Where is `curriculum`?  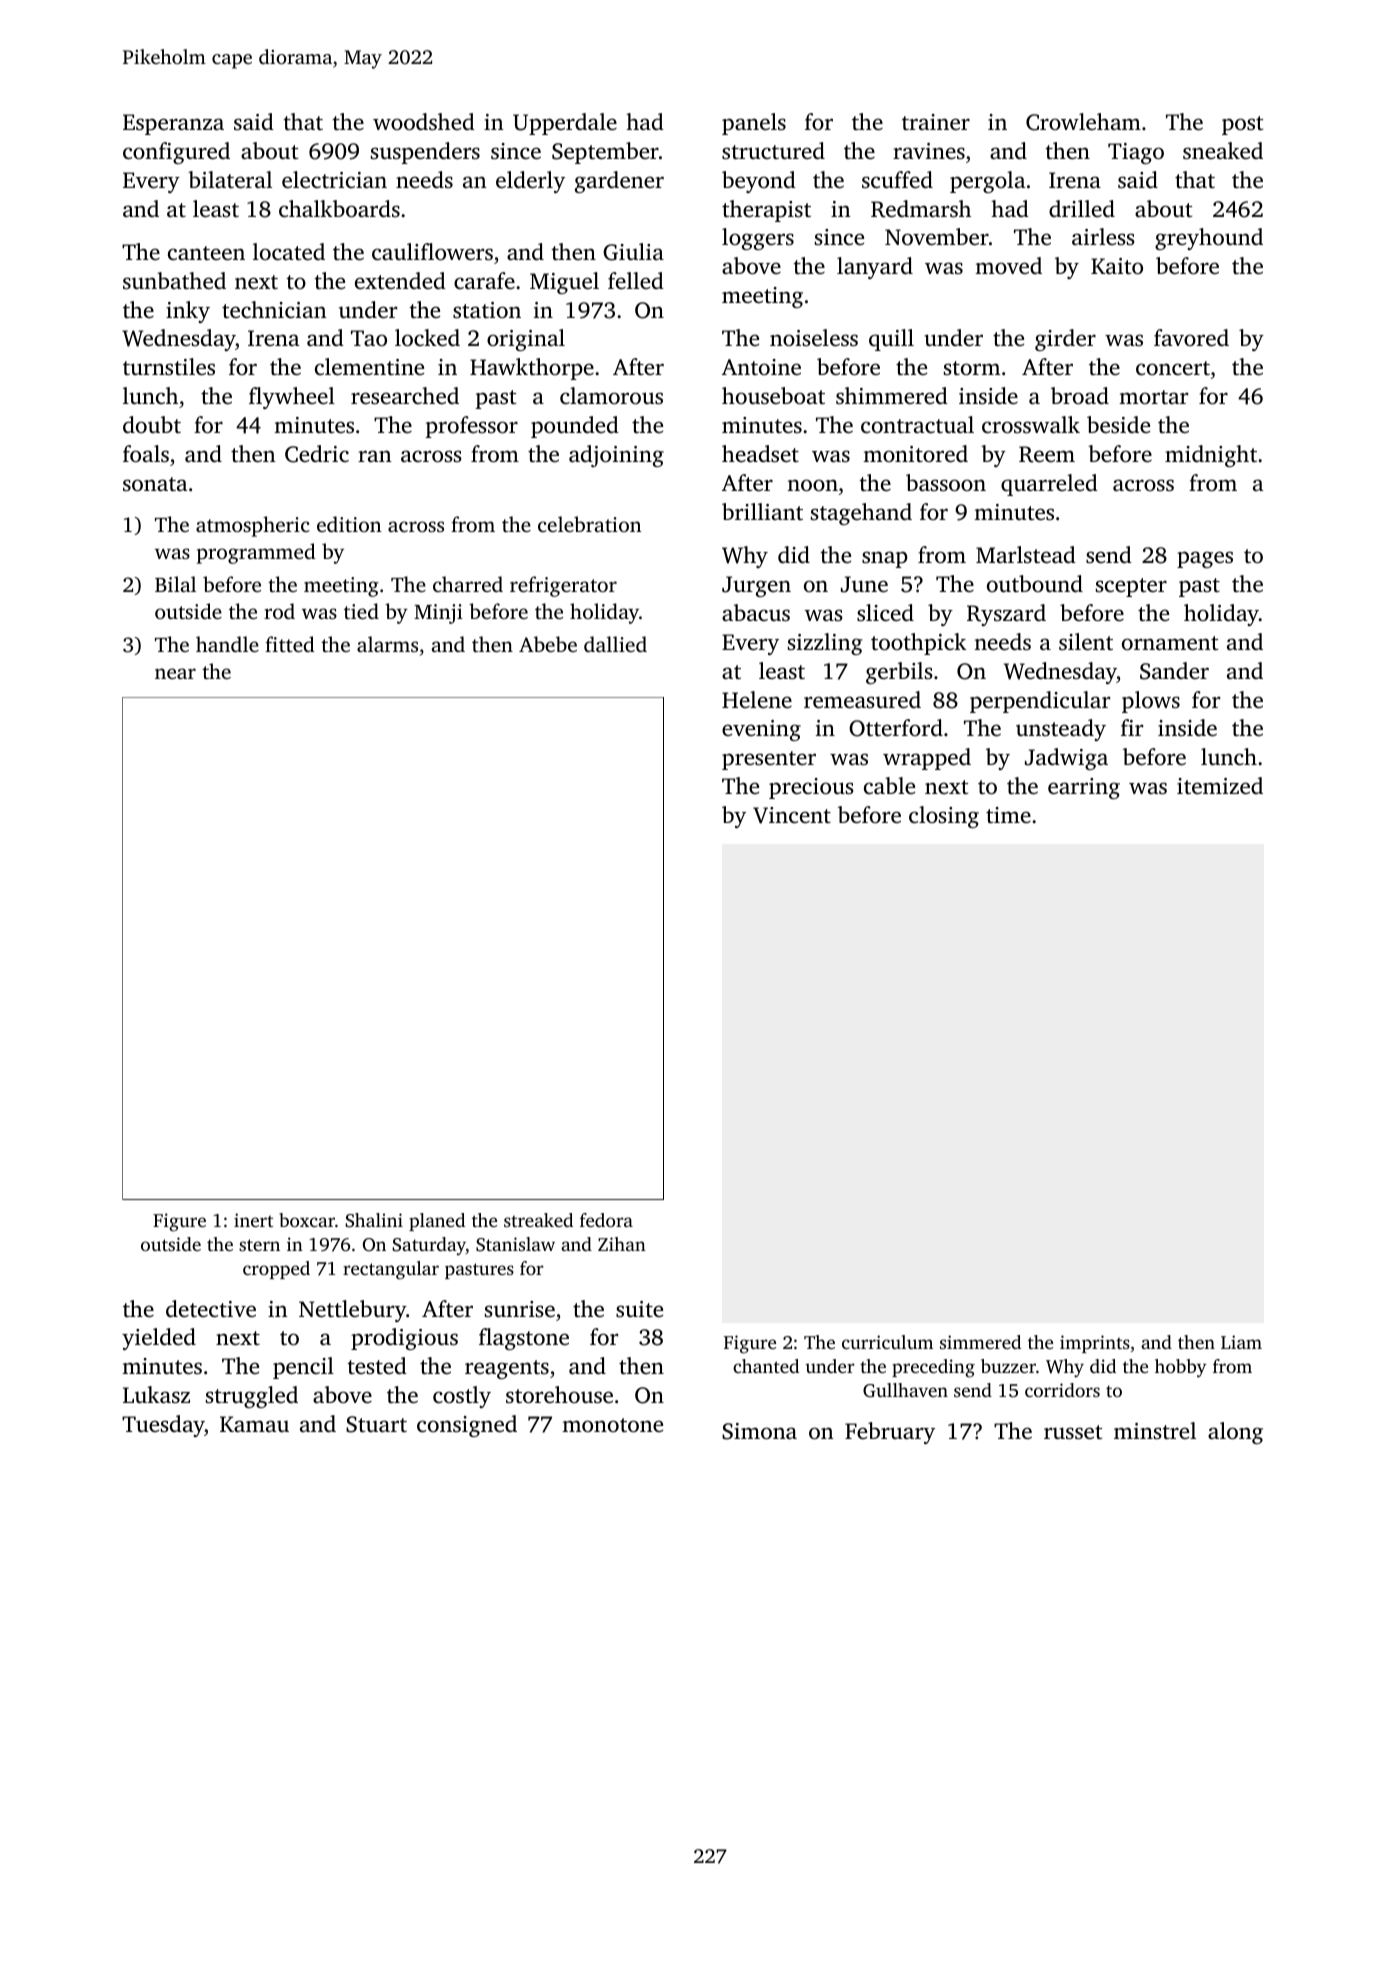
curriculum is located at coordinates (887, 1342).
